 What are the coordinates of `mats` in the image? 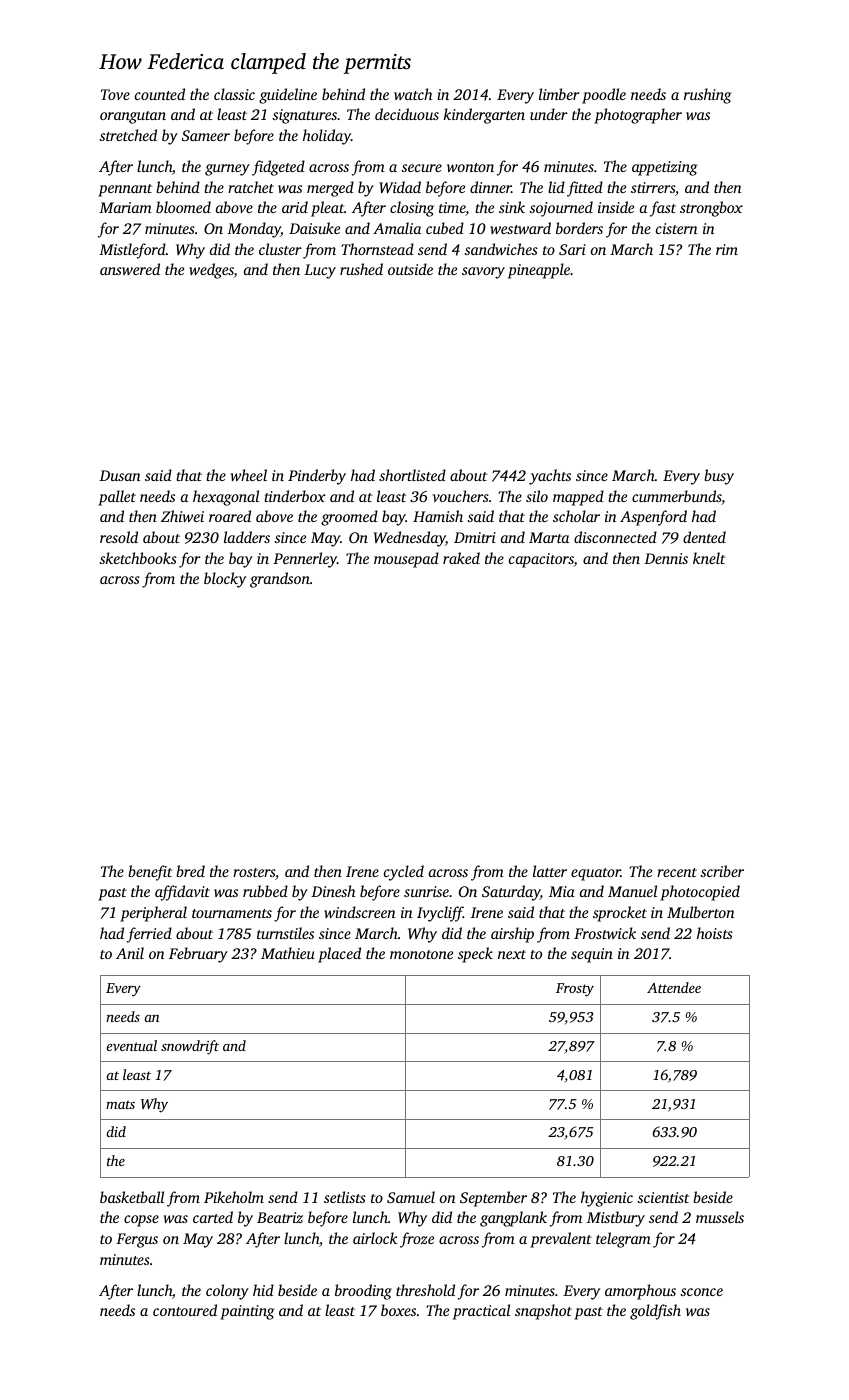 It's located at (120, 1104).
